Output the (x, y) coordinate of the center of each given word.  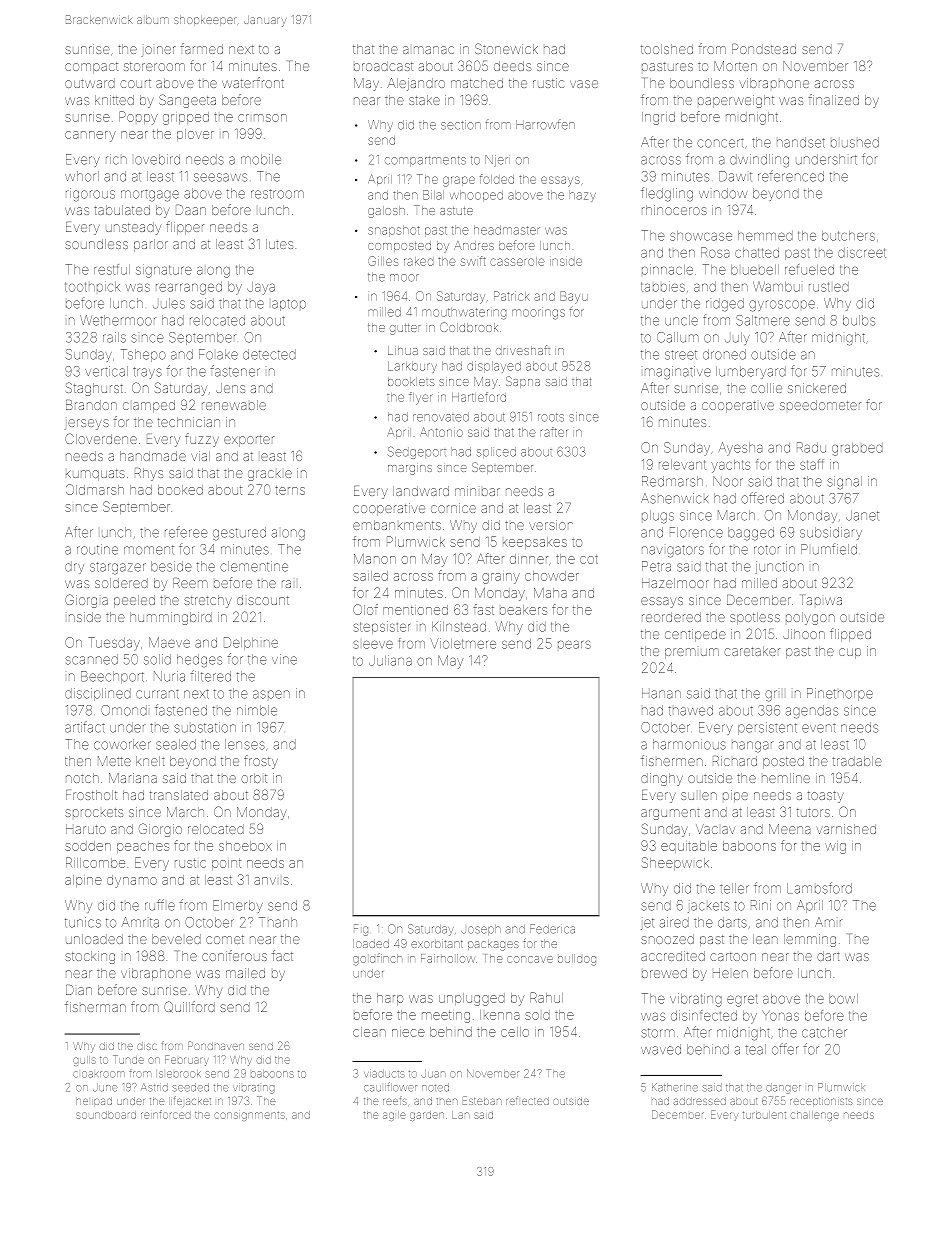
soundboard (106, 1115)
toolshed (667, 49)
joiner (159, 51)
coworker (122, 744)
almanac (428, 50)
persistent (767, 728)
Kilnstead (459, 626)
